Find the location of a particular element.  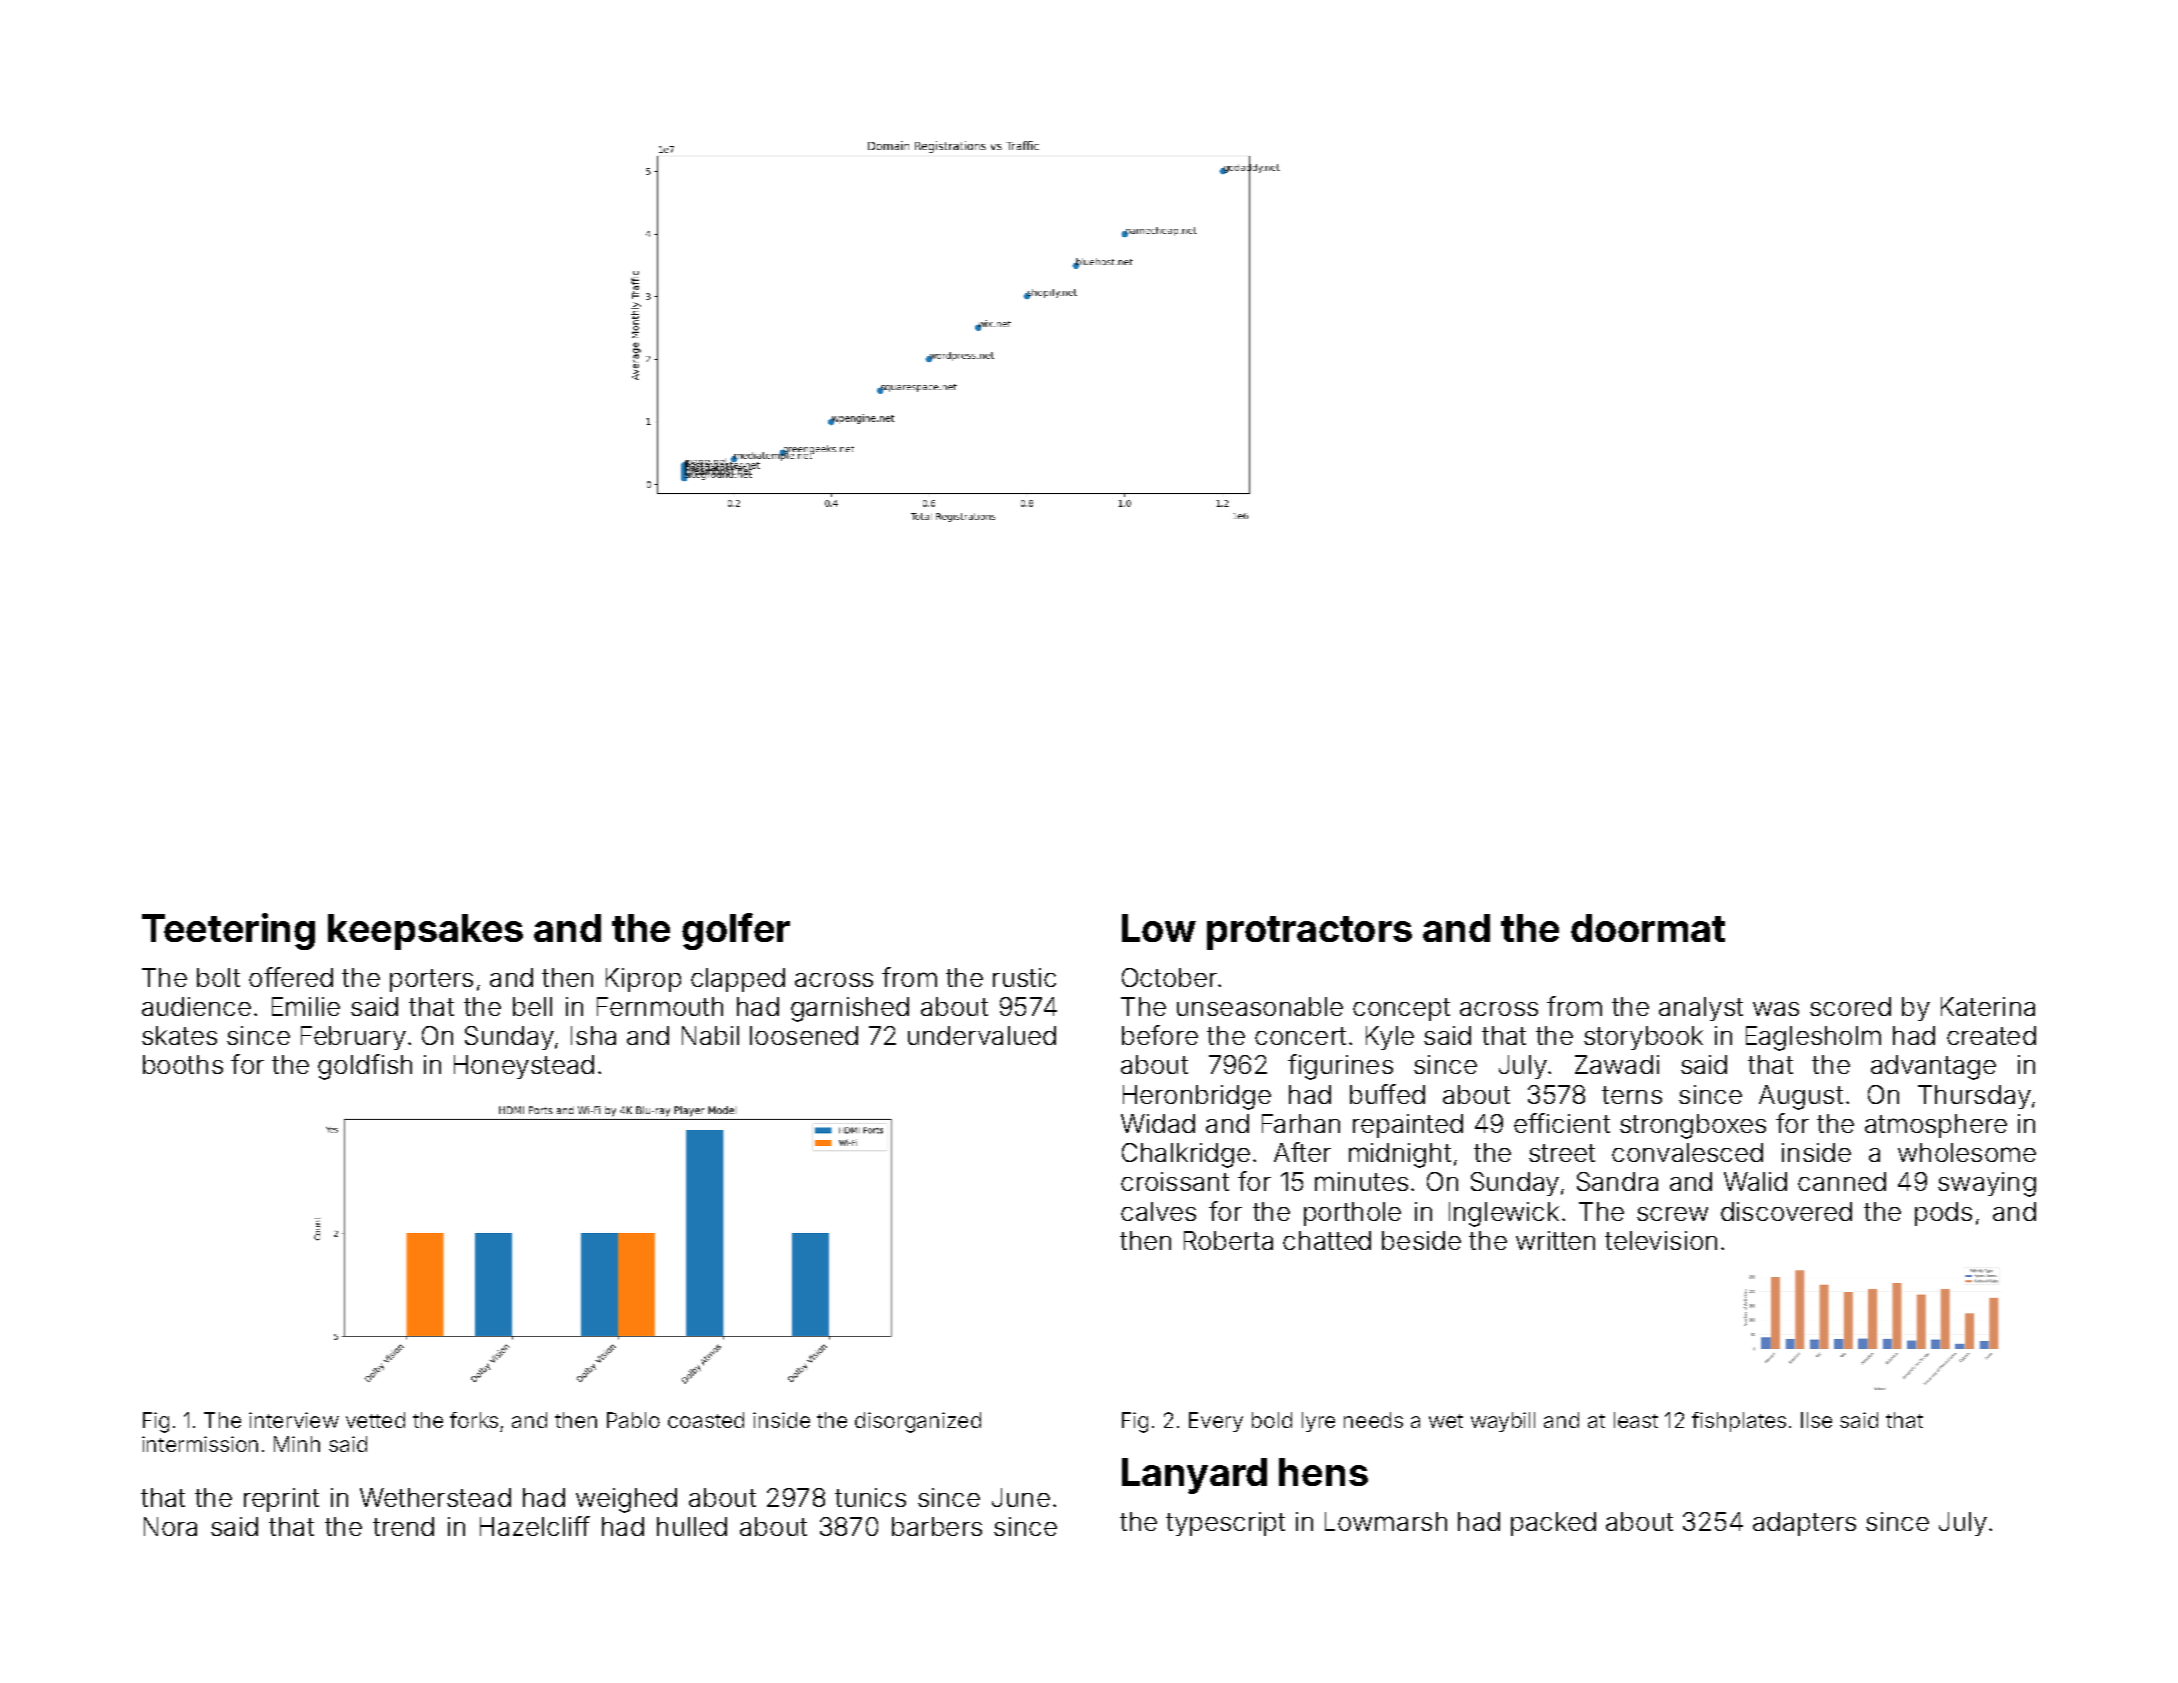

Isha is located at coordinates (593, 1035).
